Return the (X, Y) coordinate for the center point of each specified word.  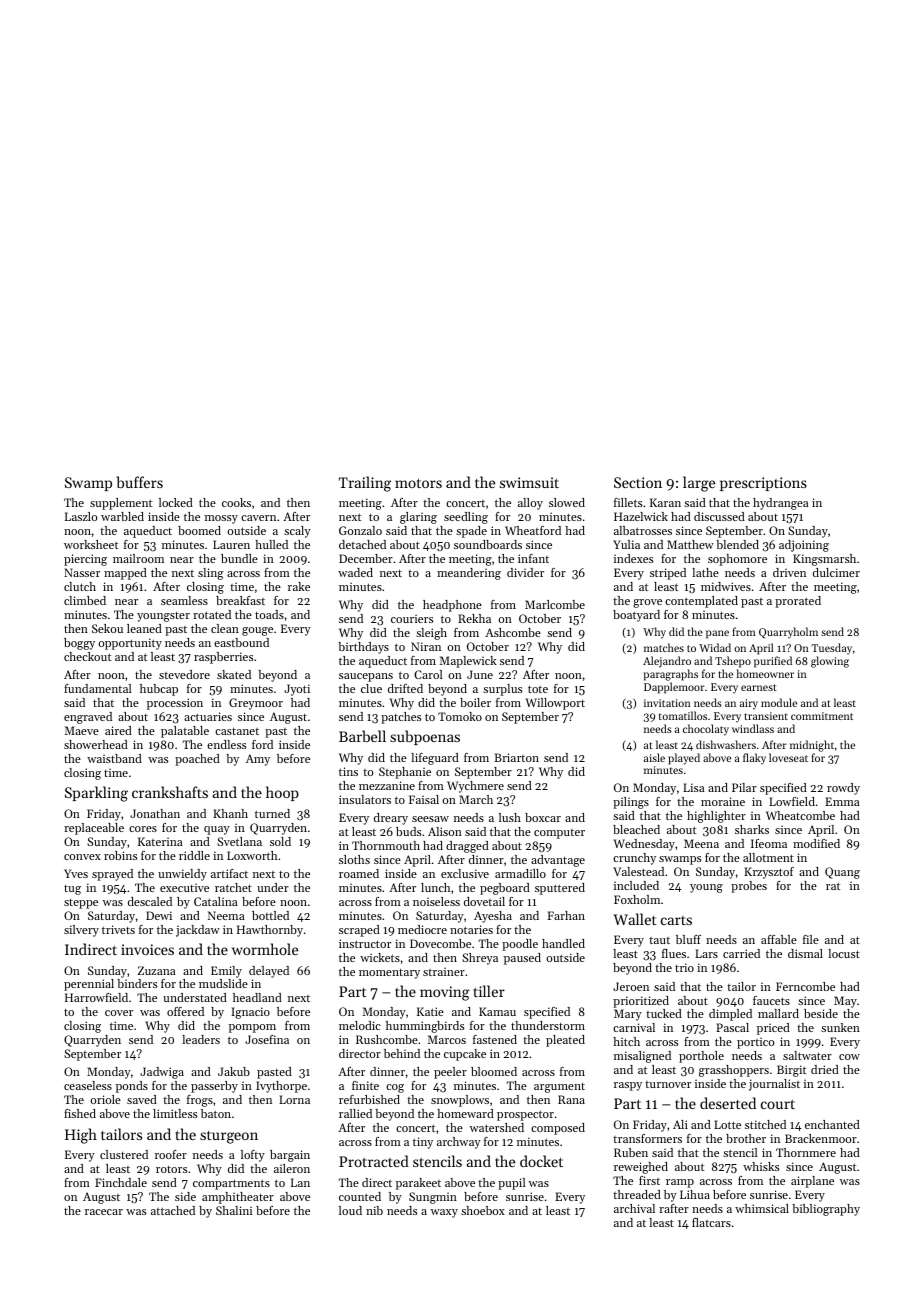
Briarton (516, 757)
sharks (752, 829)
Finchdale (121, 1182)
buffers (139, 482)
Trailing (365, 484)
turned (272, 813)
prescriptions (763, 484)
